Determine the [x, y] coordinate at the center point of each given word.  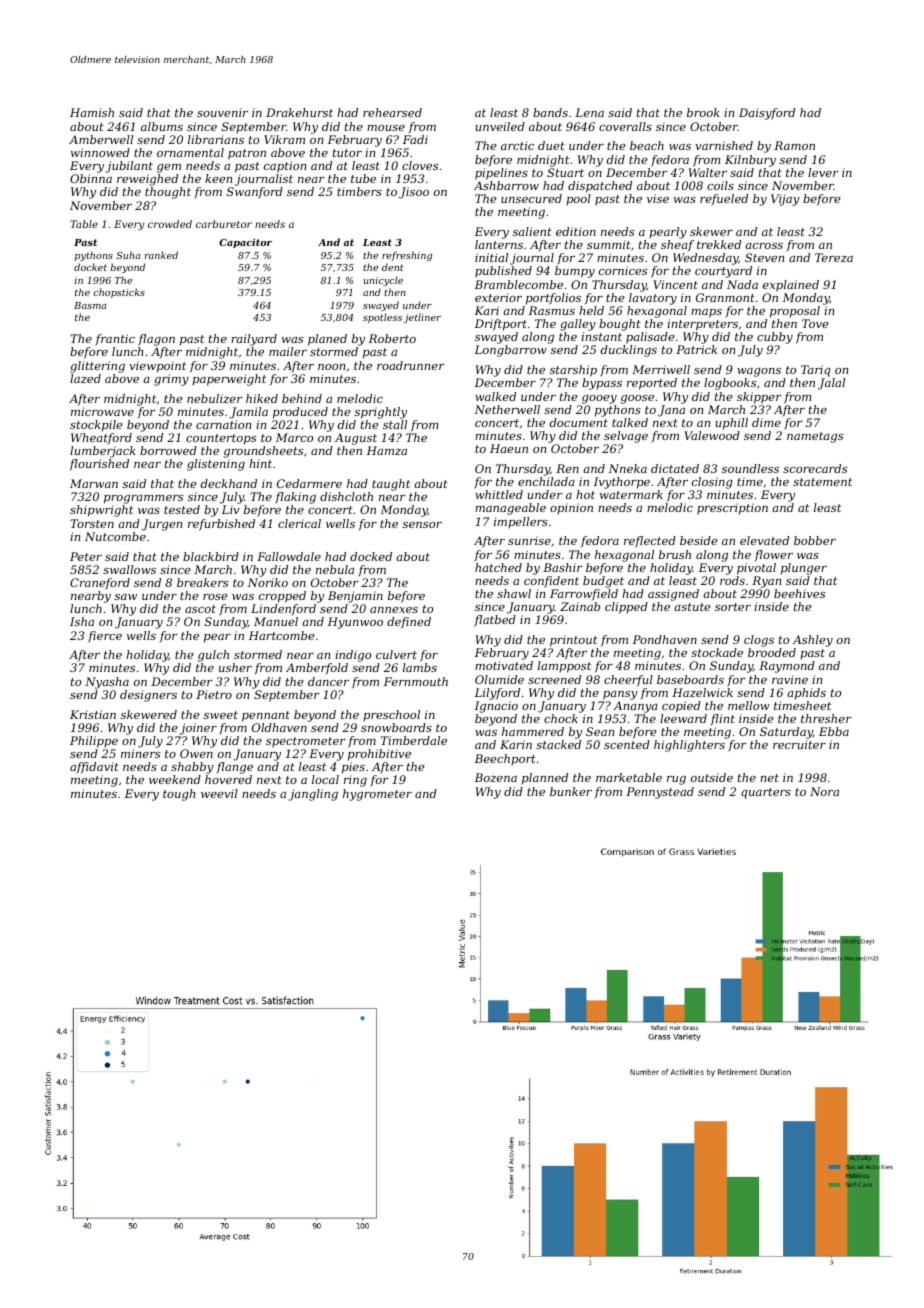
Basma [90, 305]
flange [234, 768]
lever [823, 172]
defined [409, 623]
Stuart [565, 172]
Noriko [267, 582]
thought [168, 193]
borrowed [168, 450]
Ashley [813, 641]
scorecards [815, 468]
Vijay [785, 200]
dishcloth [346, 496]
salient [532, 231]
